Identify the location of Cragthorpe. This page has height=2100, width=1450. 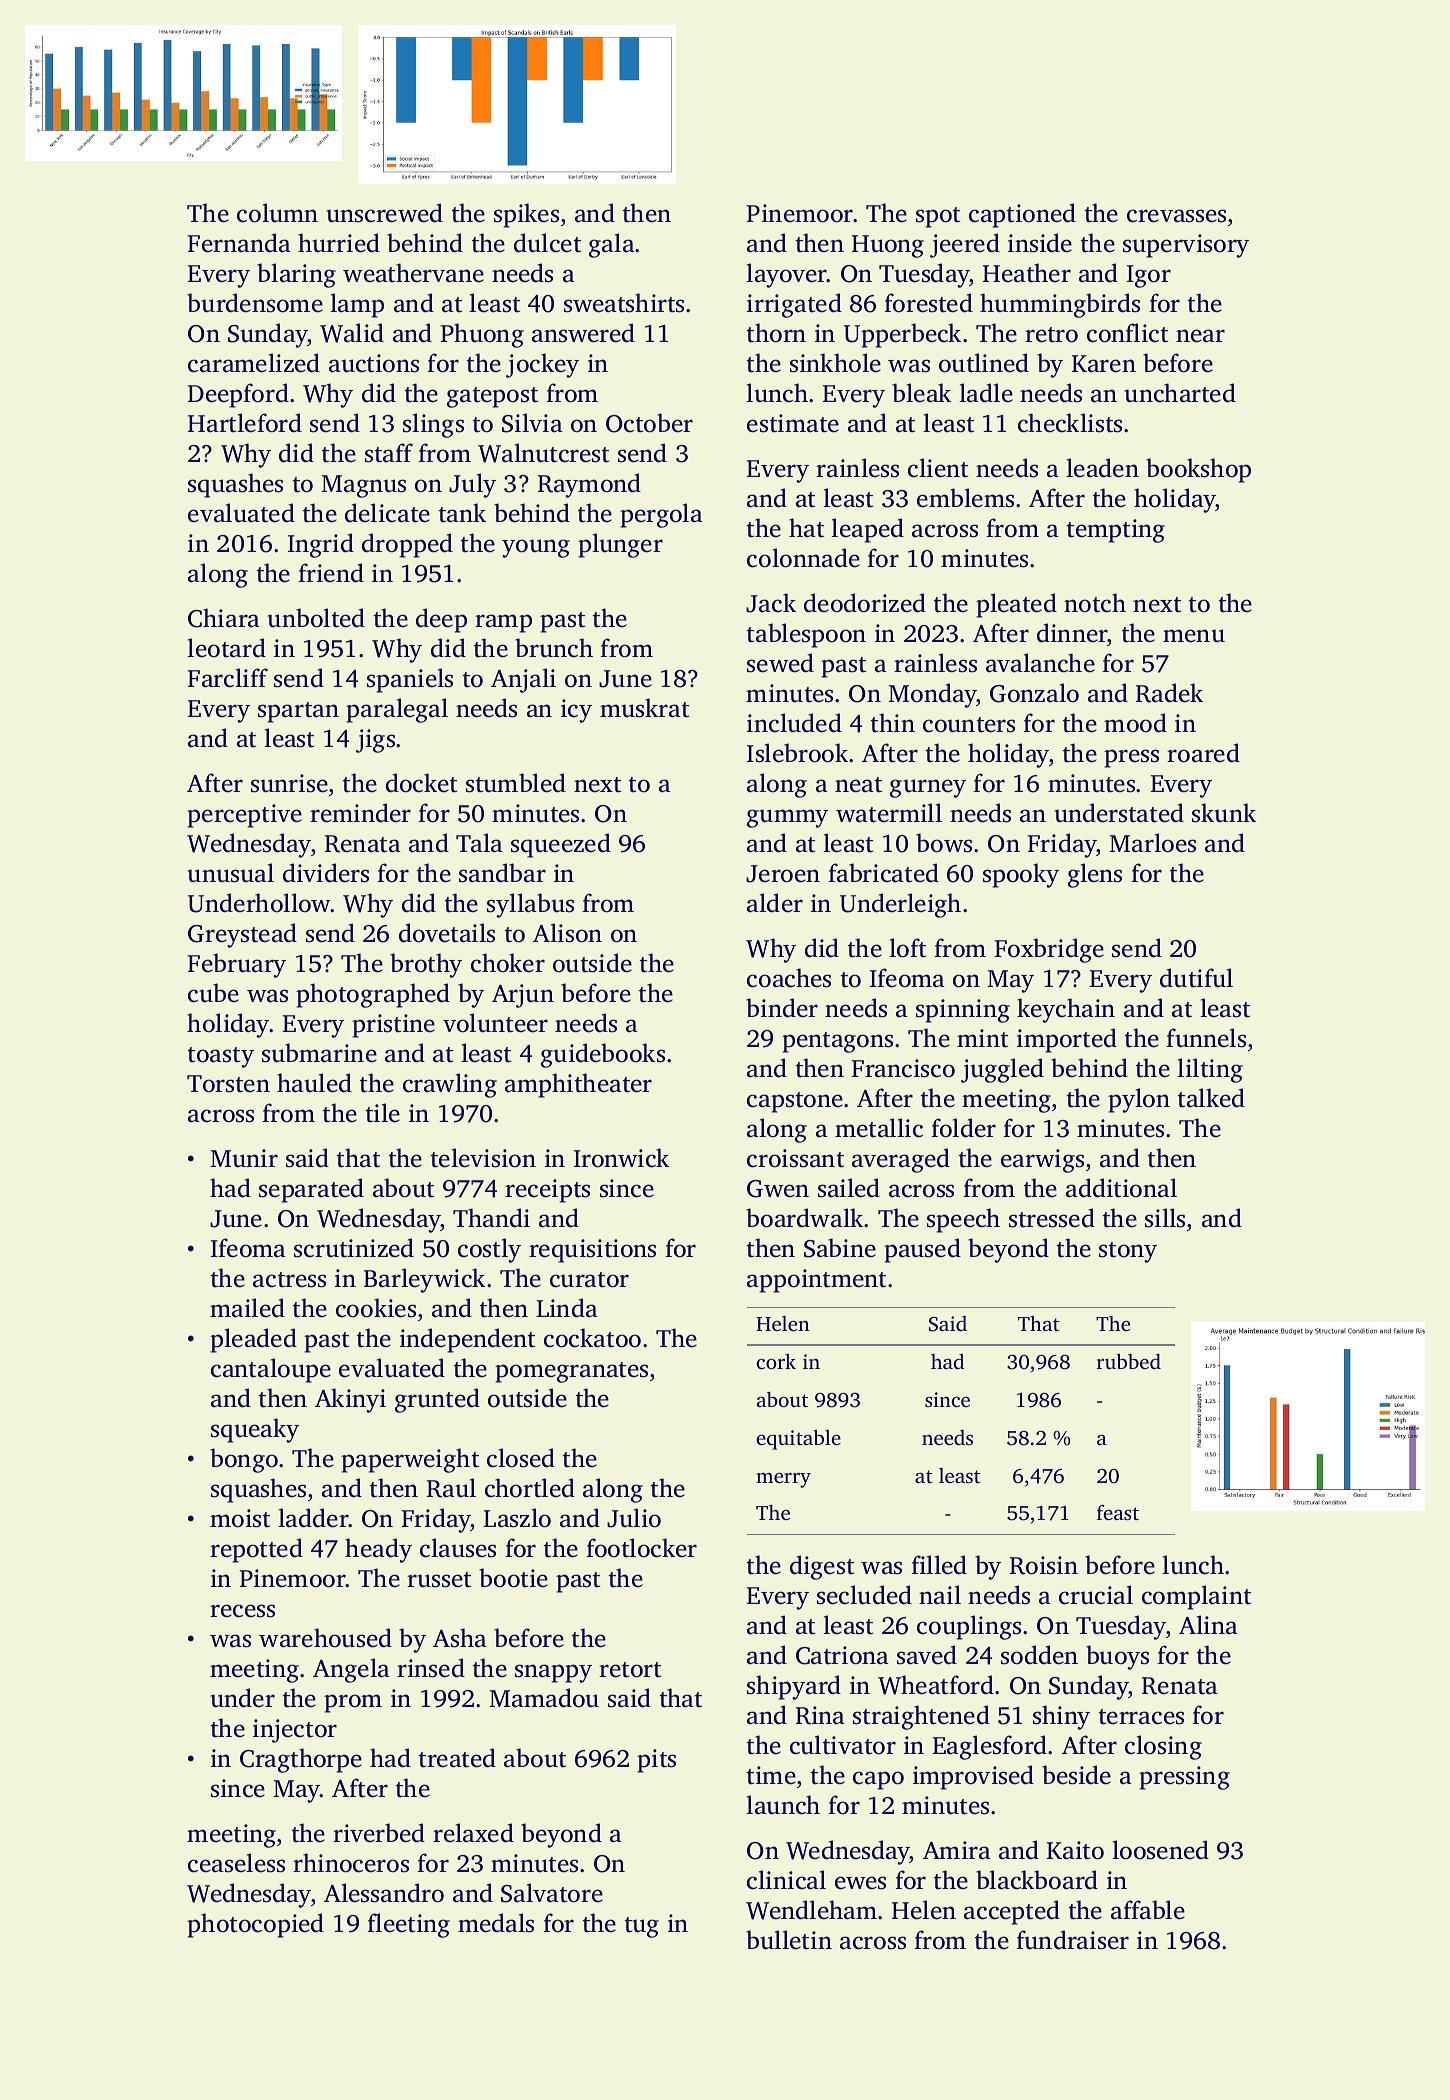
(301, 1760).
